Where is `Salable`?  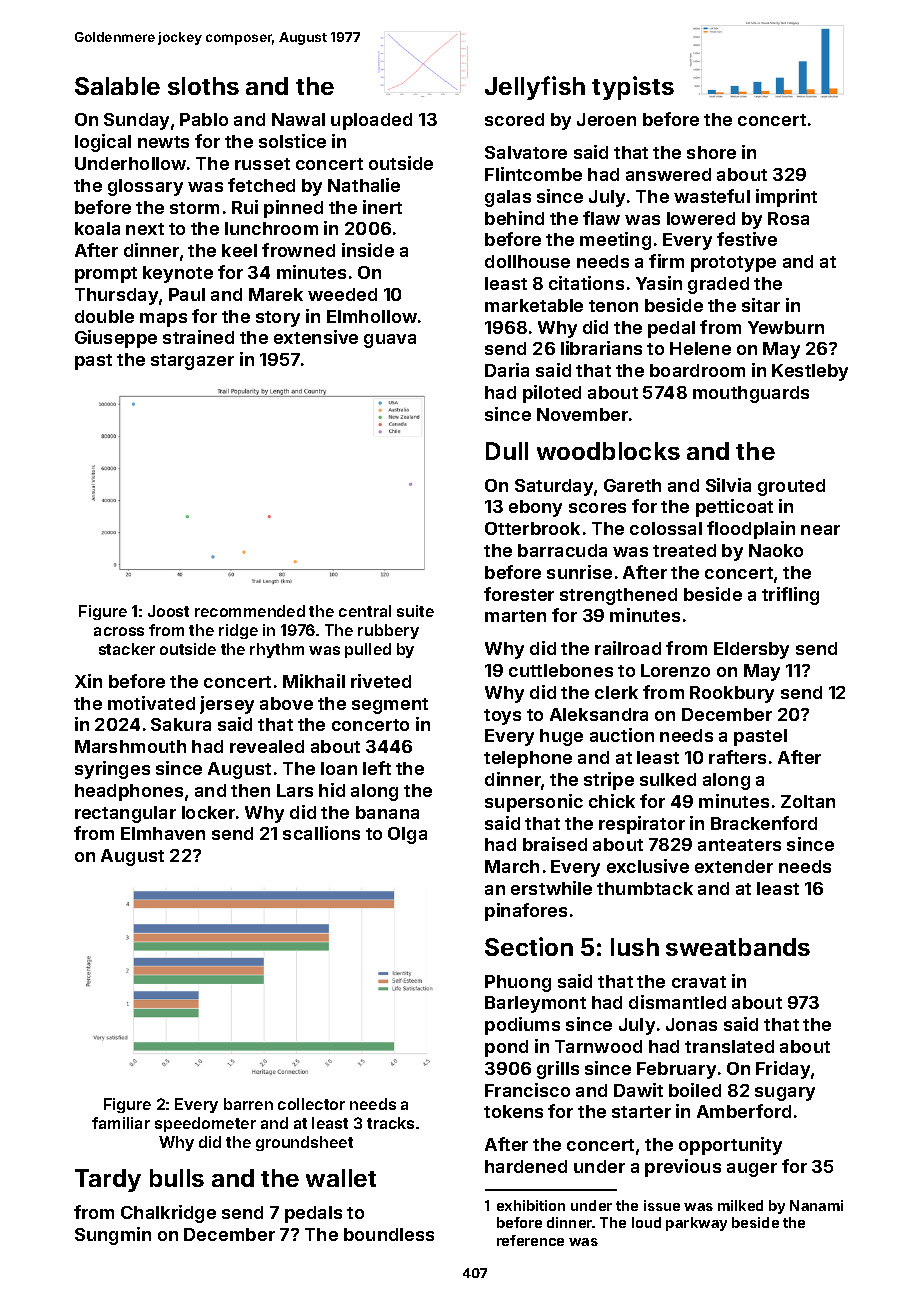
Salable is located at coordinates (117, 86).
